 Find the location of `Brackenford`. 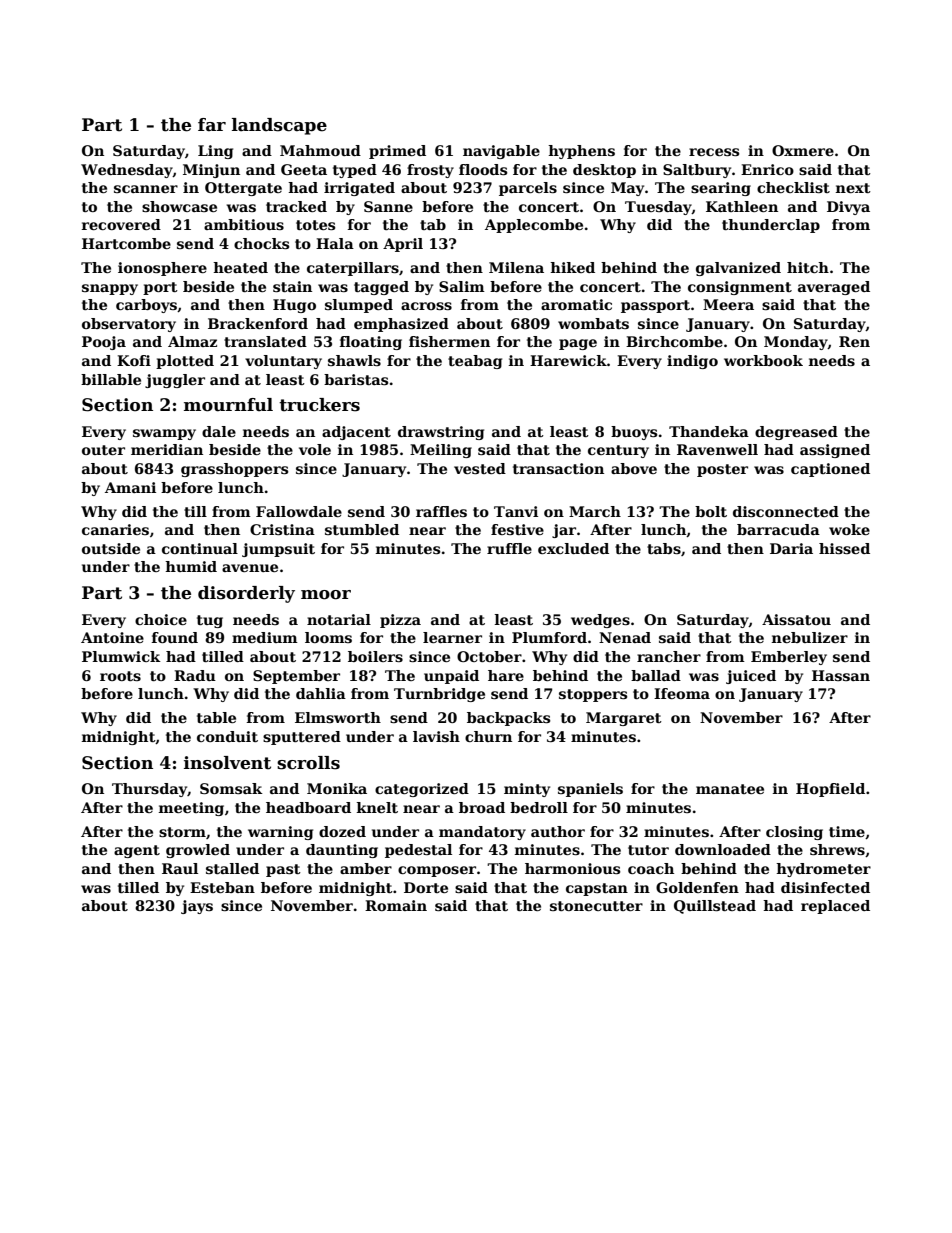

Brackenford is located at coordinates (258, 323).
